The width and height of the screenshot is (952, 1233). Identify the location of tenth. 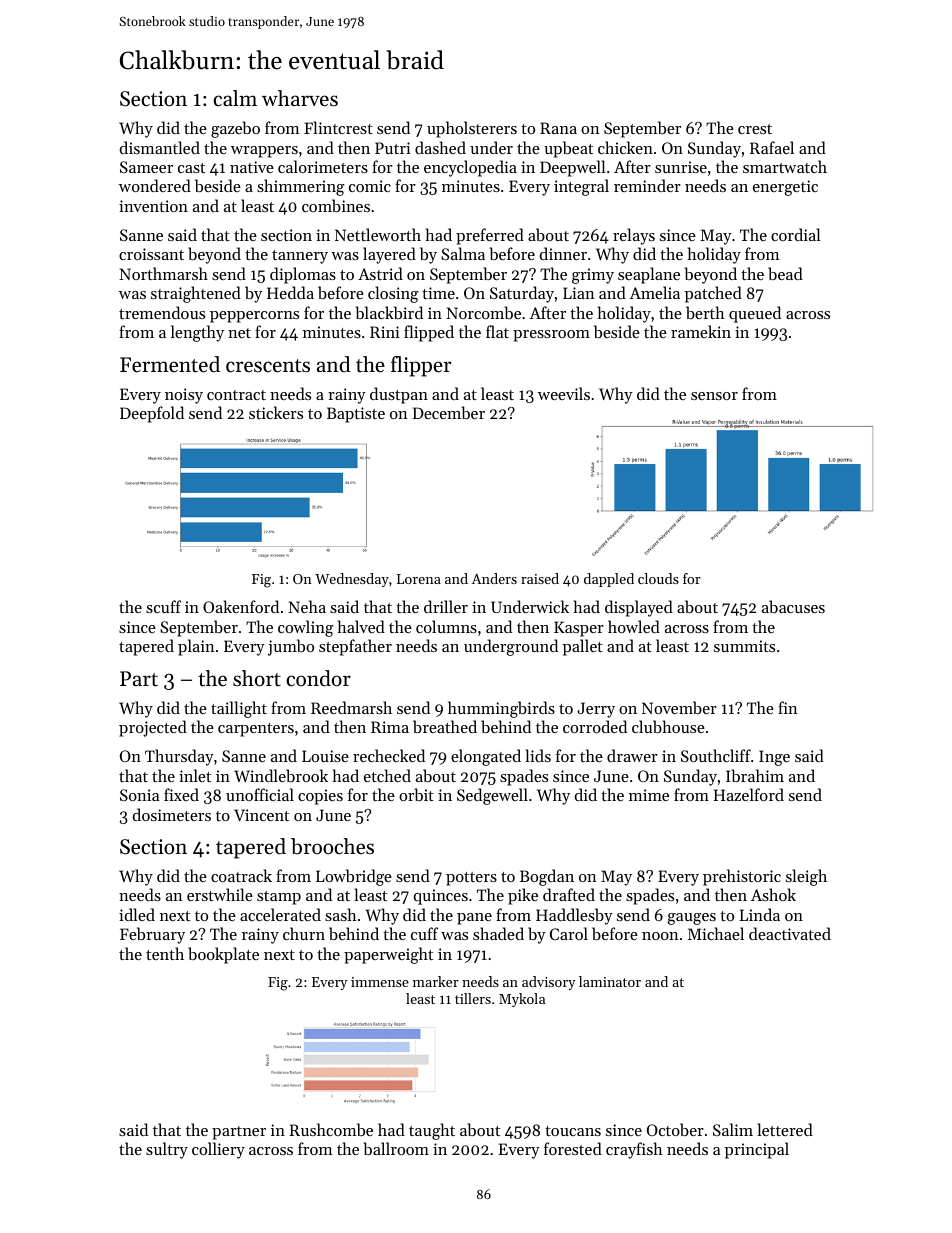
(165, 953).
